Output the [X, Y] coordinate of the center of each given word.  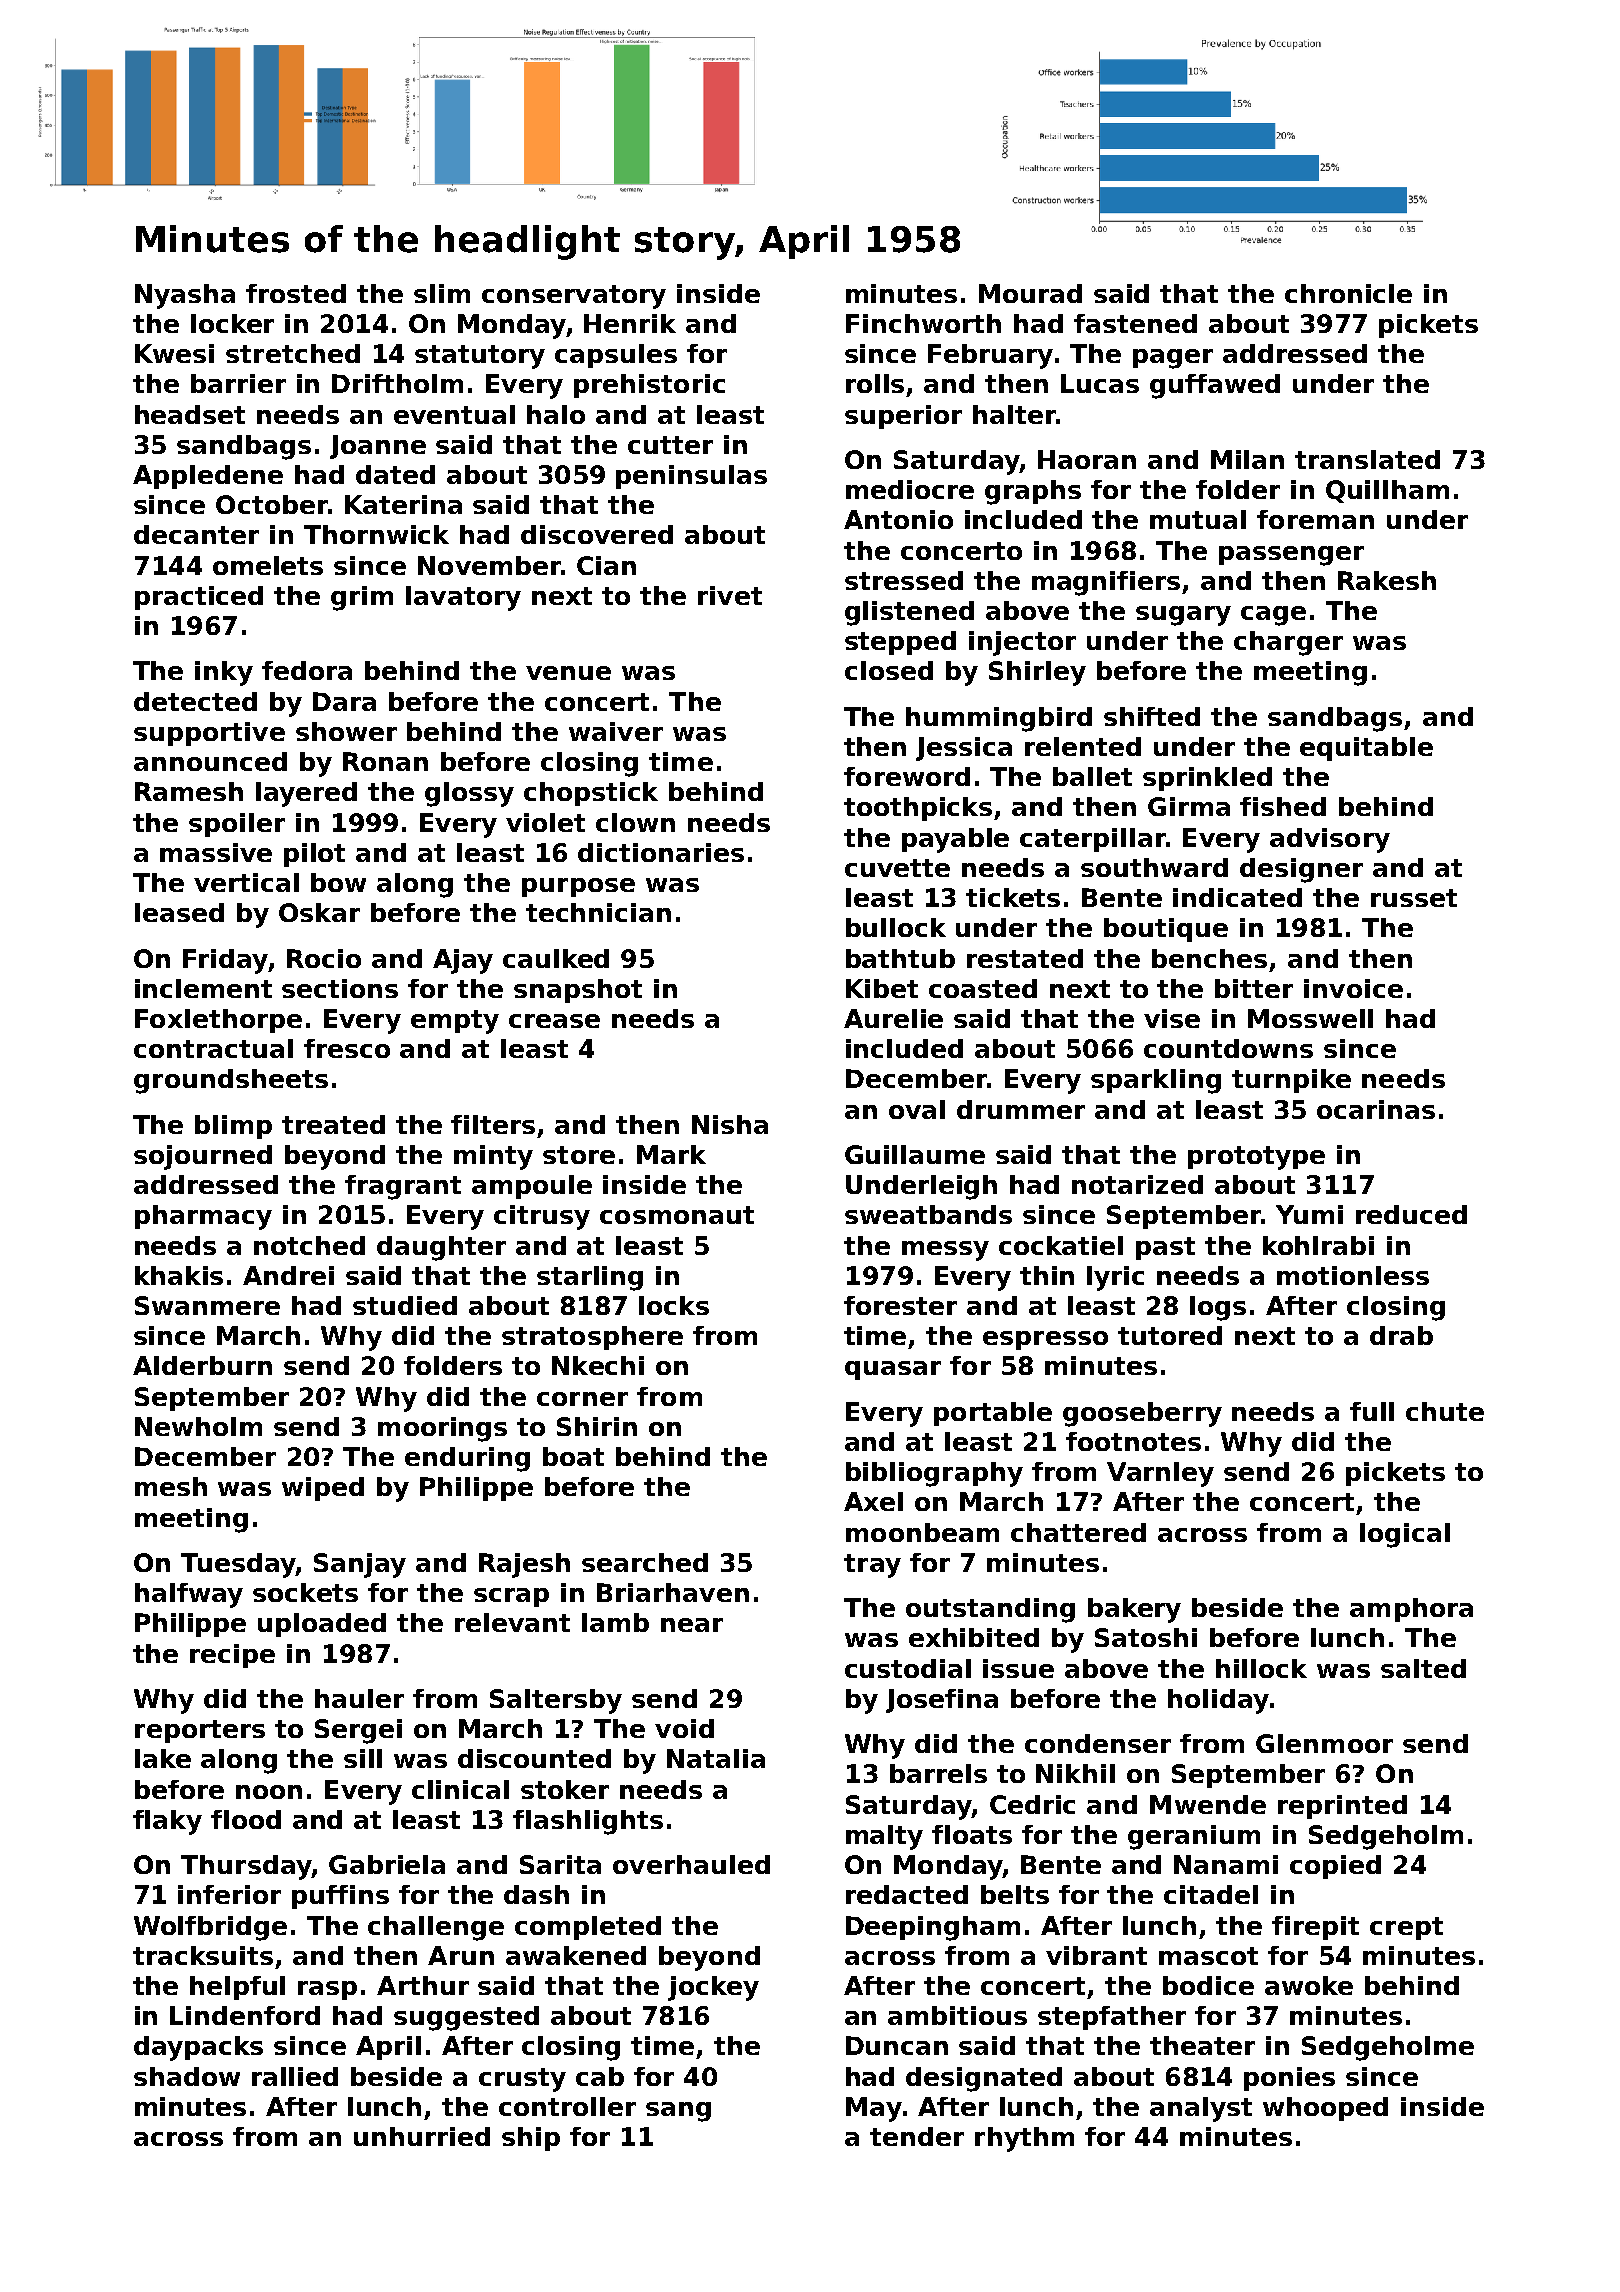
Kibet [882, 988]
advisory [1330, 840]
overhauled [691, 1864]
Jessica [964, 749]
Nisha [730, 1124]
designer [1301, 870]
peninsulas [691, 477]
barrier [238, 383]
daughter [441, 1248]
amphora [1411, 1610]
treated [333, 1124]
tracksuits [203, 1955]
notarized [1137, 1184]
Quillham [1387, 491]
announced [210, 761]
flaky [167, 1822]
